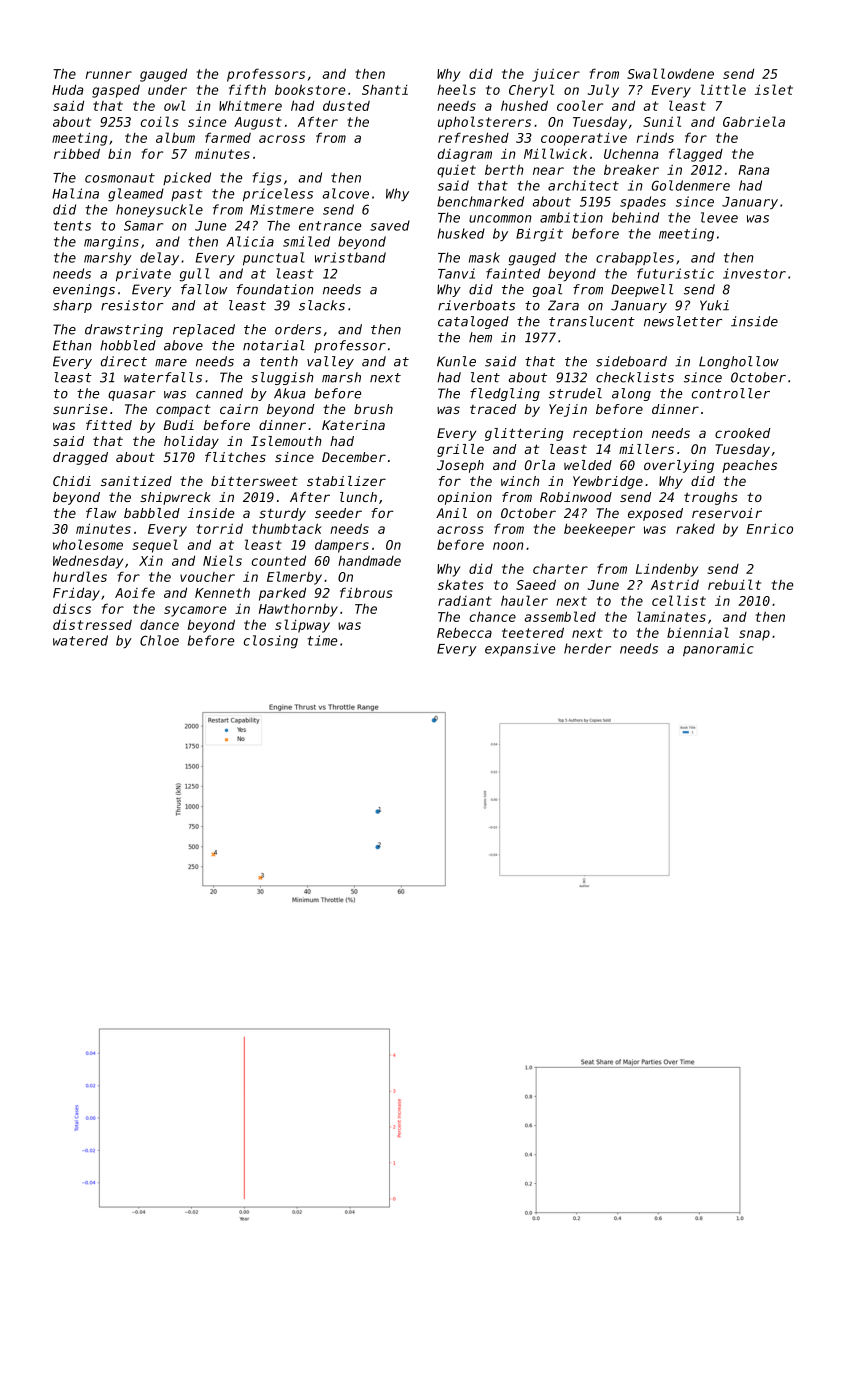 The height and width of the document is (1400, 849). Describe the element at coordinates (298, 610) in the document. I see `Hawthornby` at that location.
